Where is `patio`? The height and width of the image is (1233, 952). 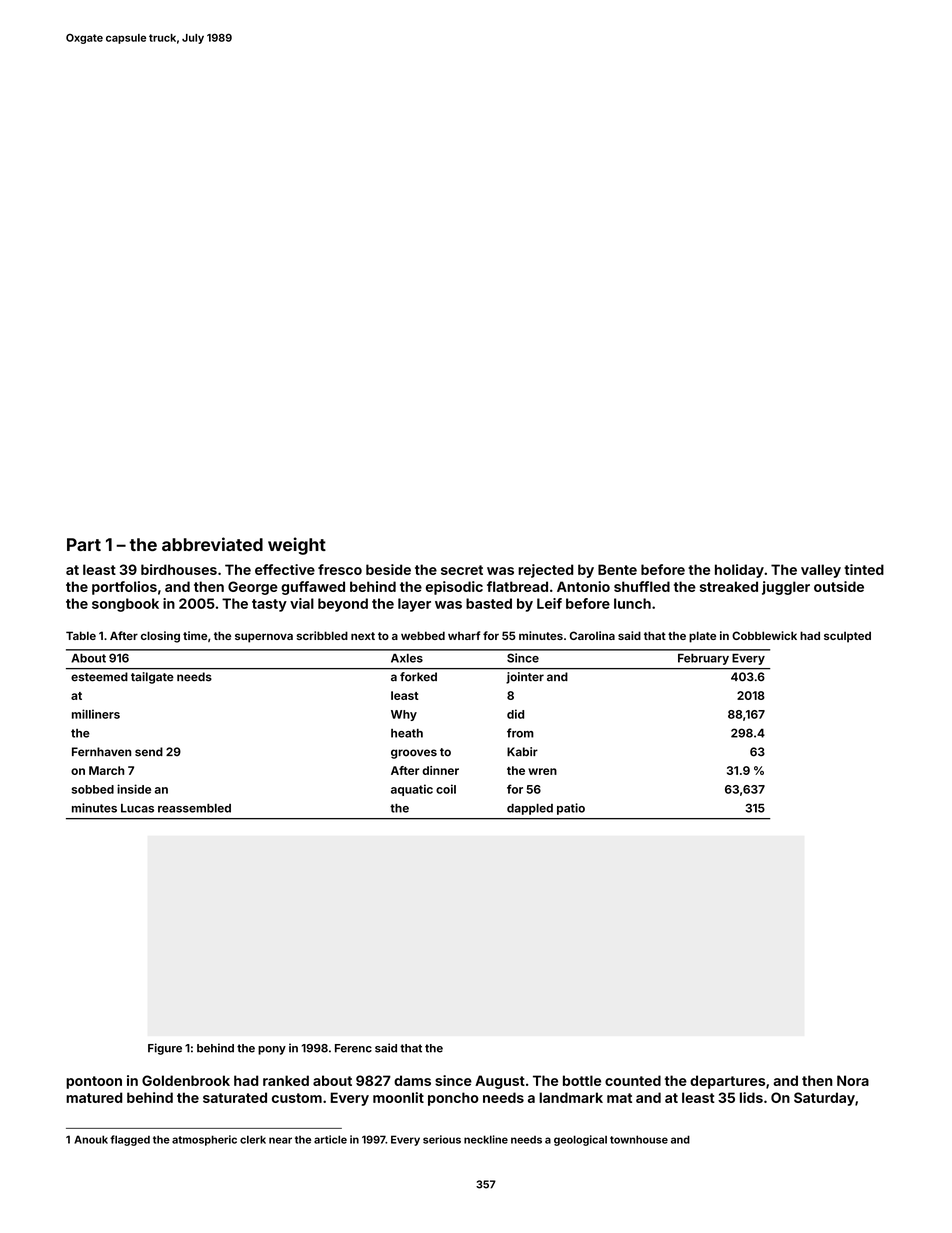 patio is located at coordinates (571, 809).
